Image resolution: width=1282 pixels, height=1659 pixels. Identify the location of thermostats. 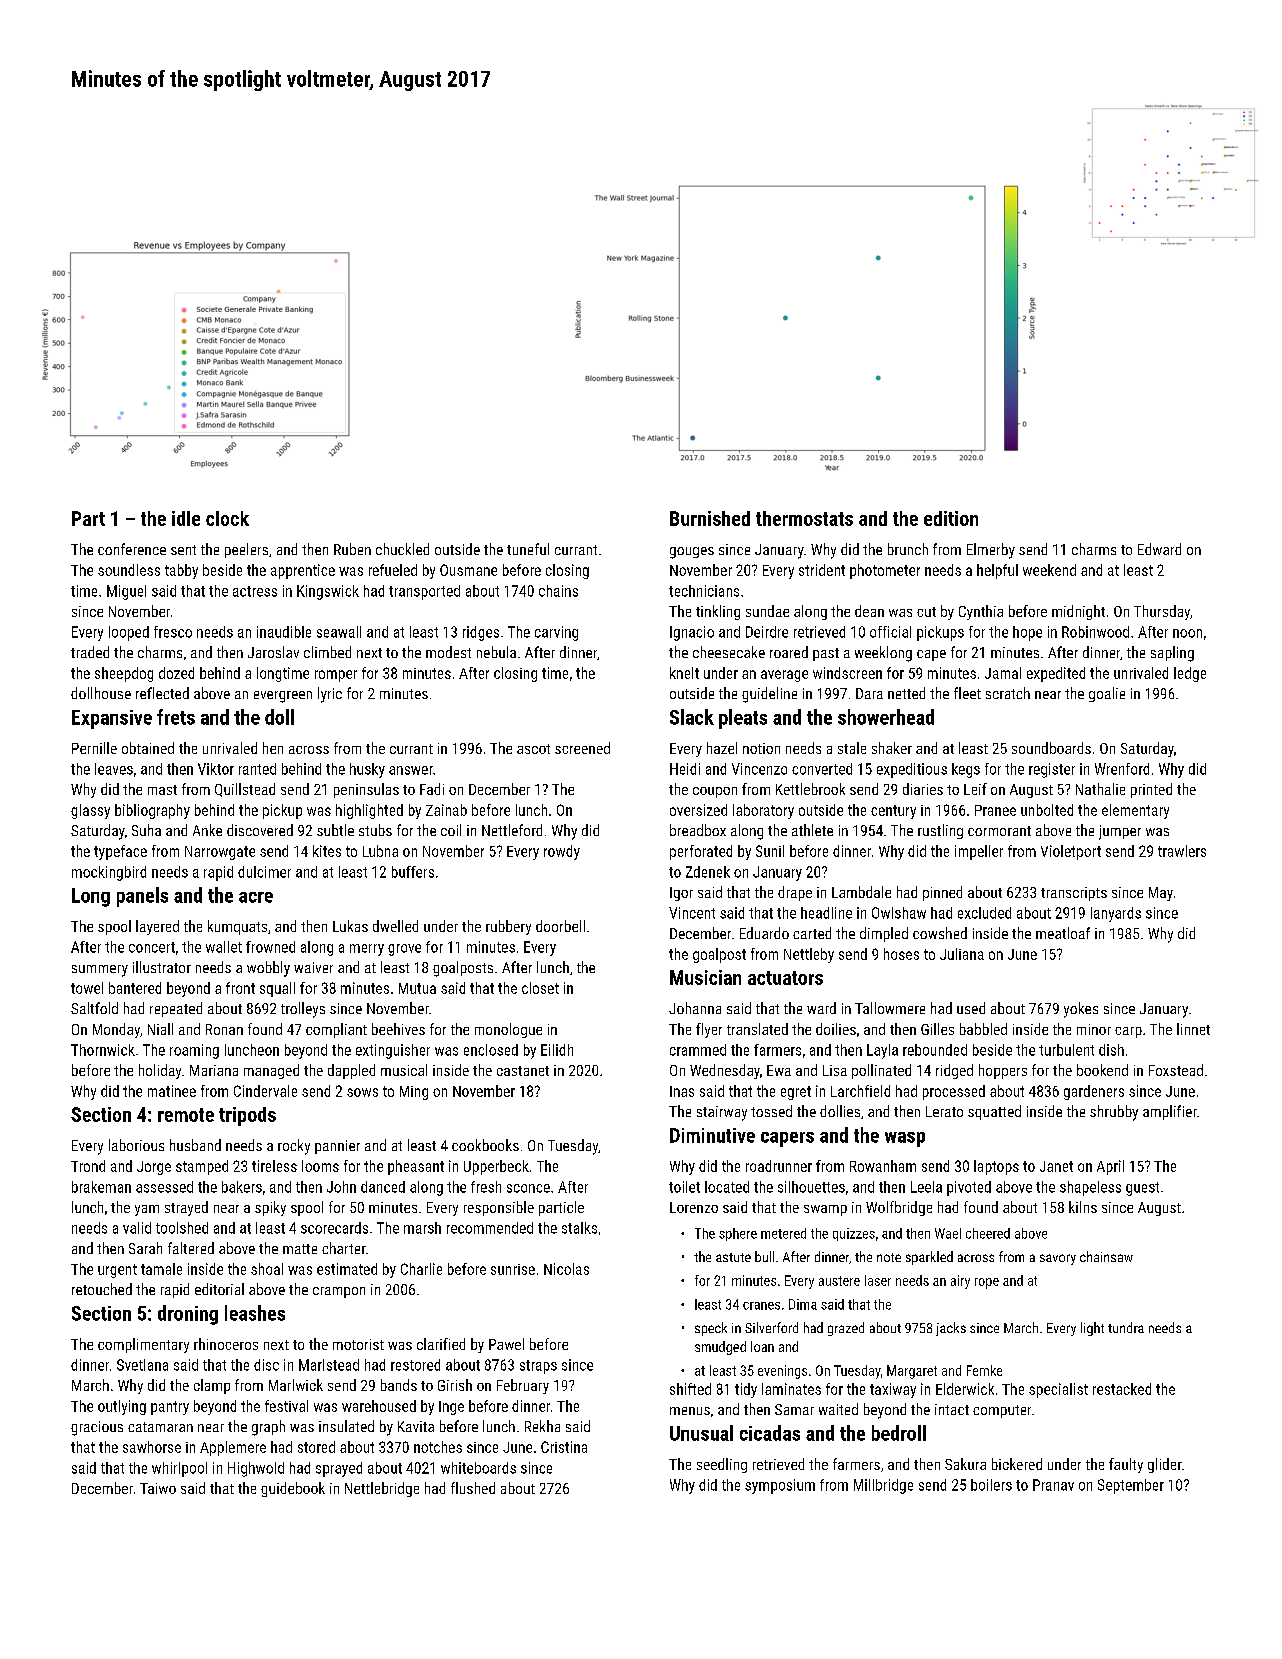
(804, 518).
